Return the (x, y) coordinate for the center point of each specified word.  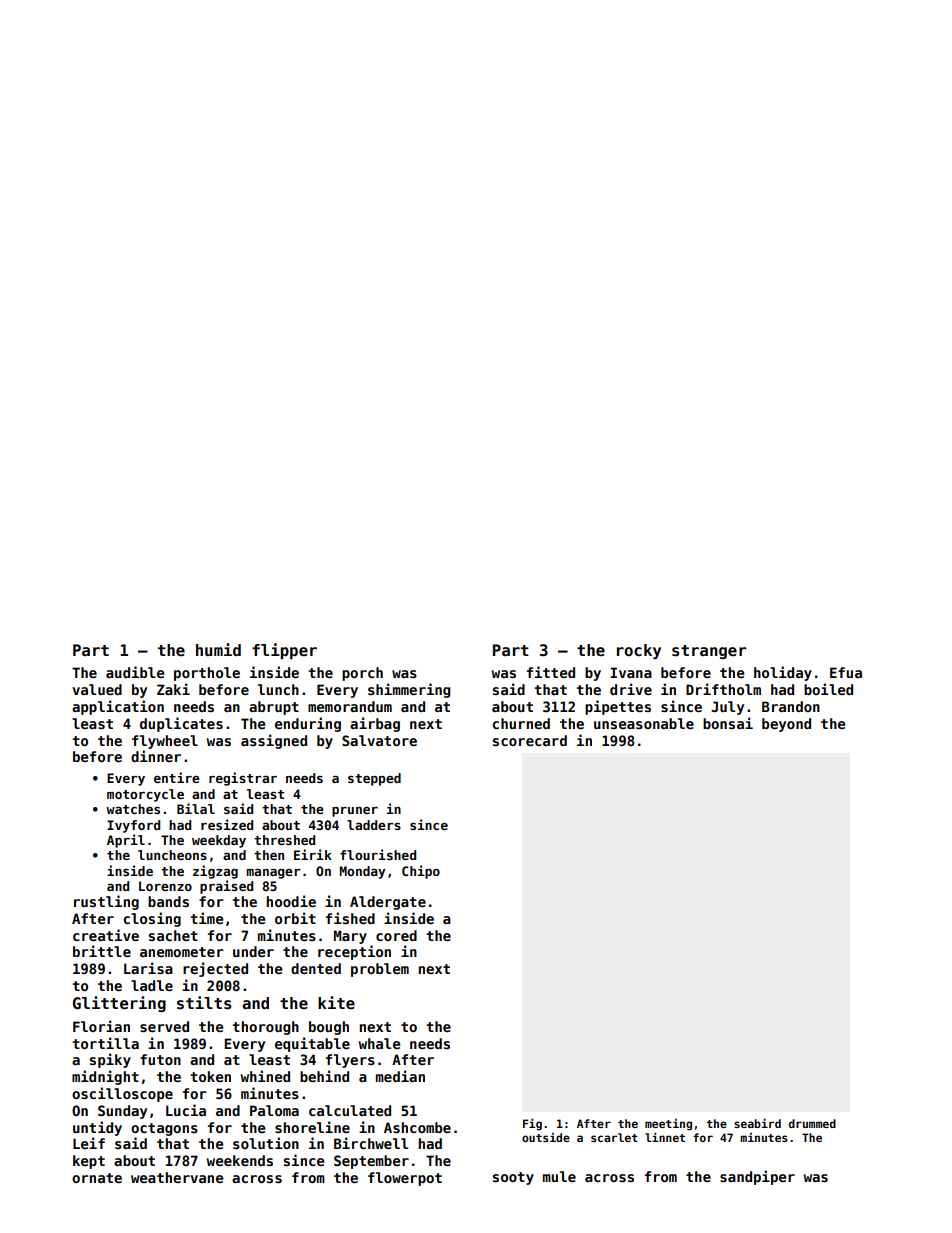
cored (396, 935)
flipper (284, 651)
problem (380, 970)
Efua (846, 672)
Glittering (119, 1004)
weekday (219, 841)
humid (218, 649)
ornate (97, 1178)
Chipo (421, 872)
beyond (786, 725)
